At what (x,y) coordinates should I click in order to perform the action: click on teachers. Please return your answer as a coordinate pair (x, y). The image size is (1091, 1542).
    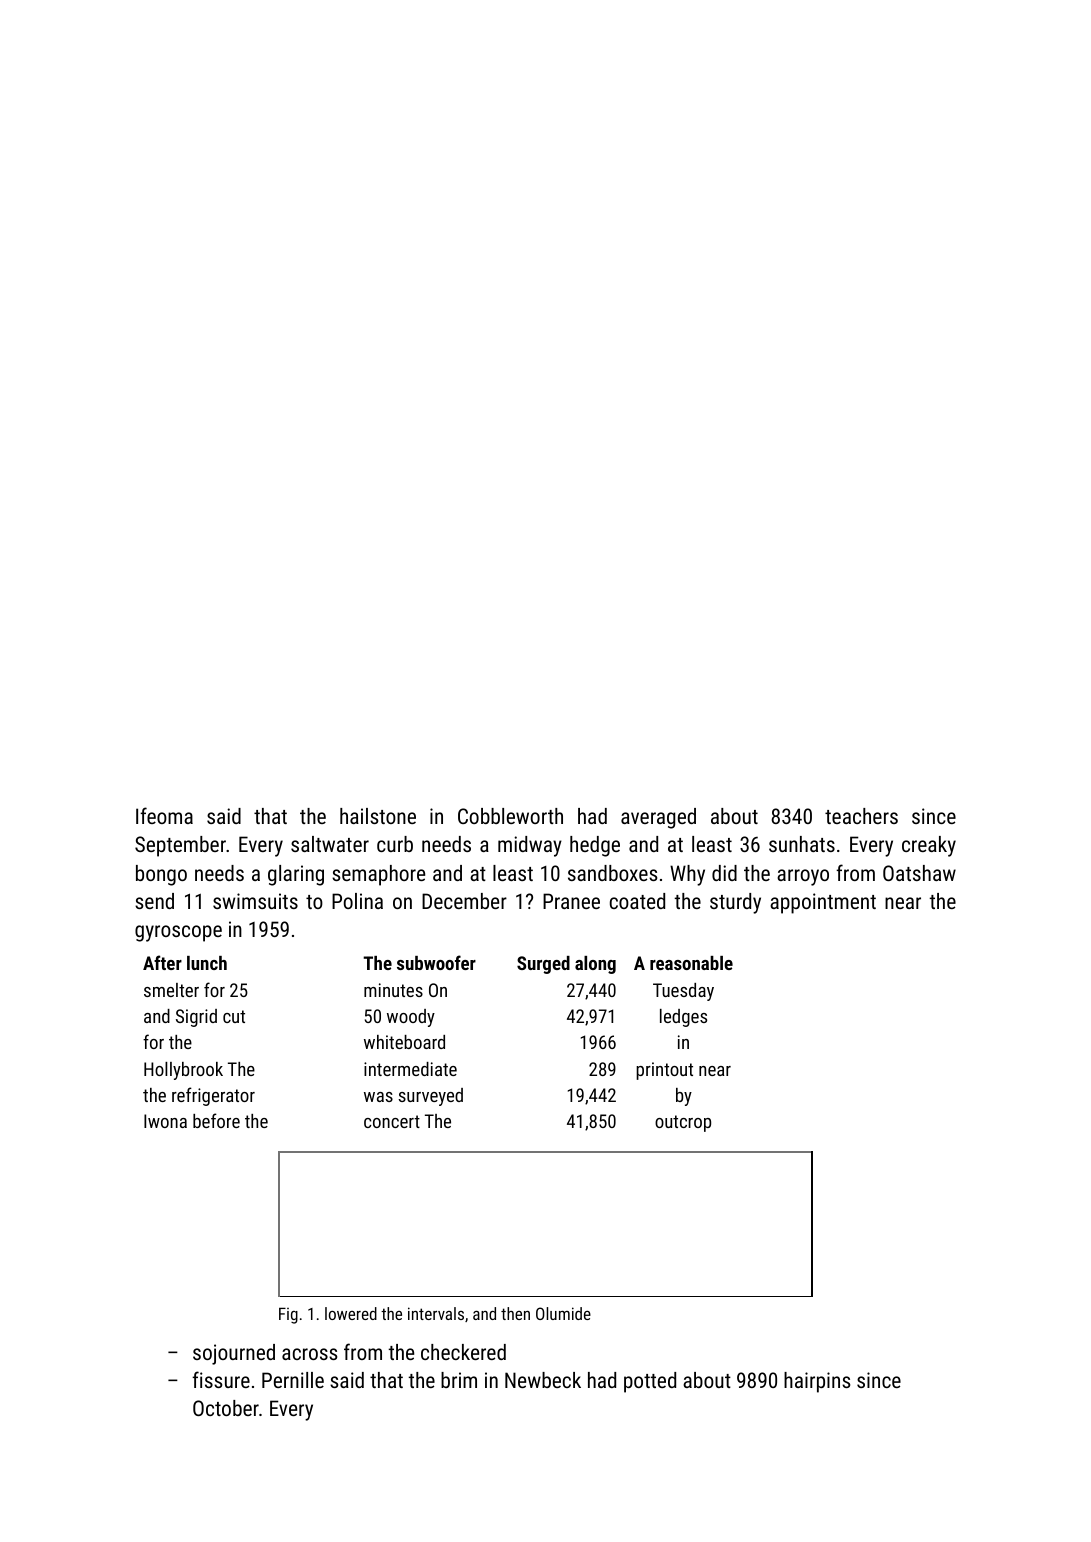
    Looking at the image, I should click on (861, 816).
